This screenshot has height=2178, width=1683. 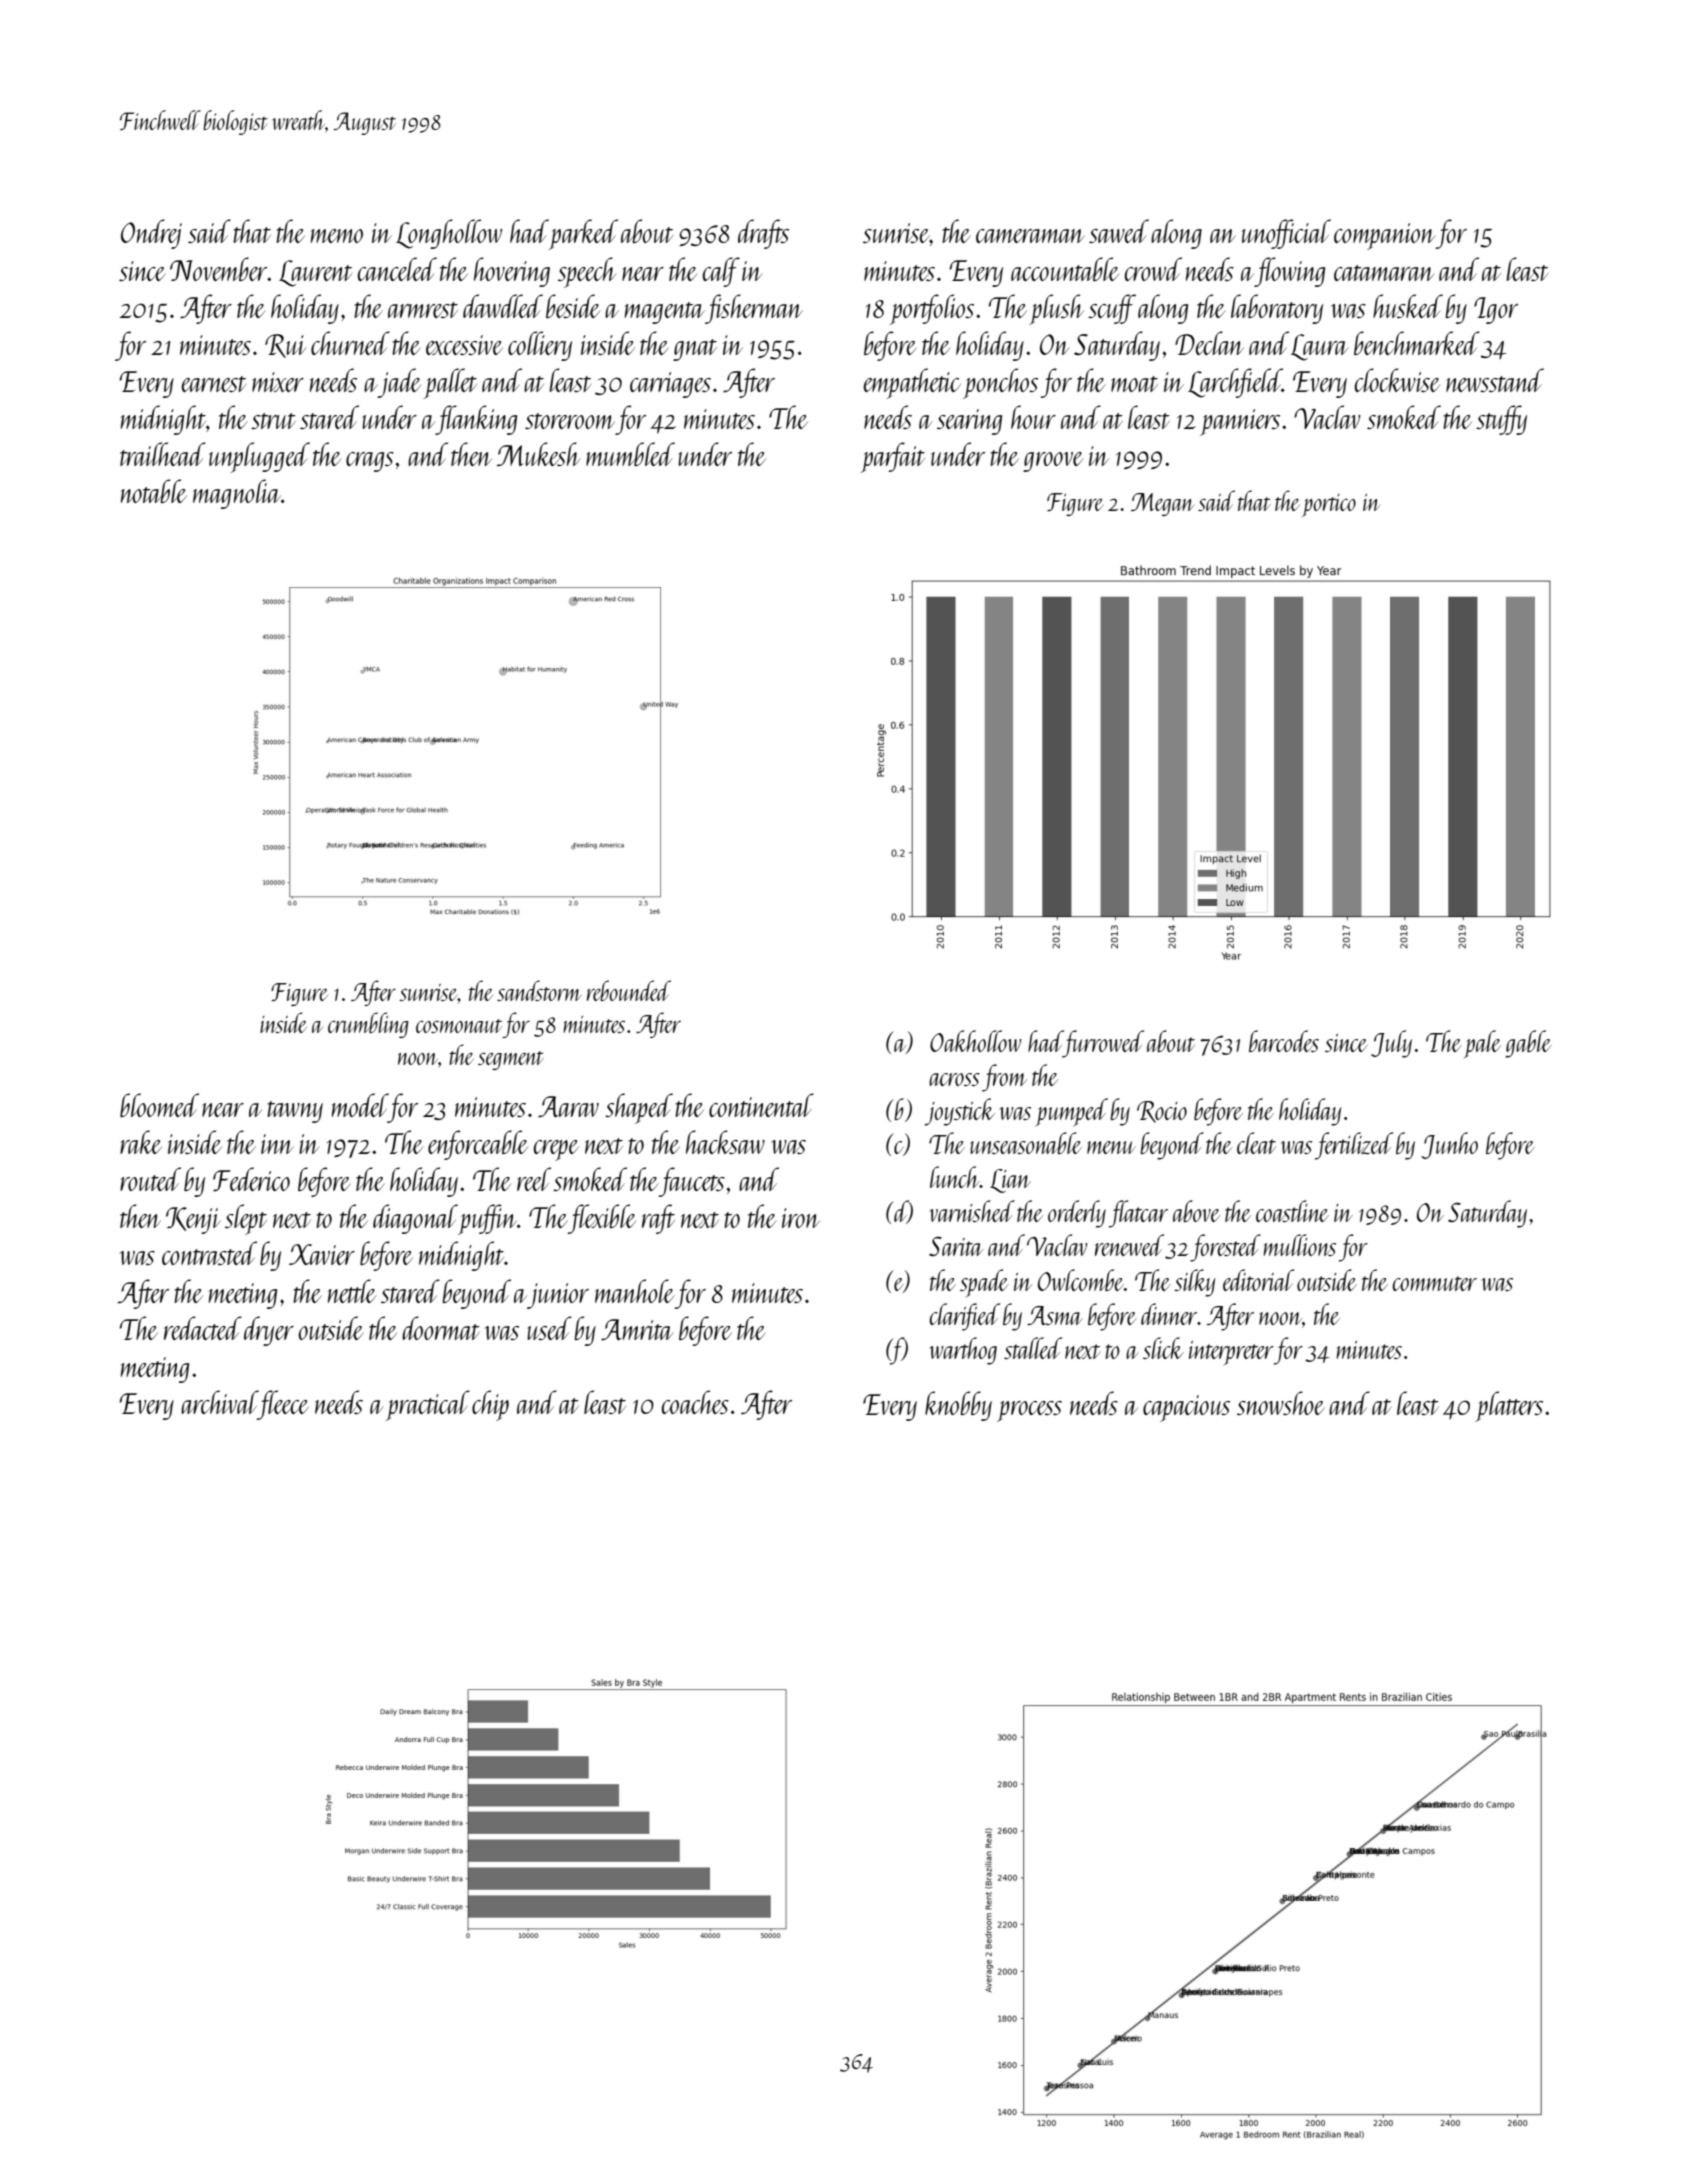 What do you see at coordinates (1030, 236) in the screenshot?
I see `cameraman` at bounding box center [1030, 236].
